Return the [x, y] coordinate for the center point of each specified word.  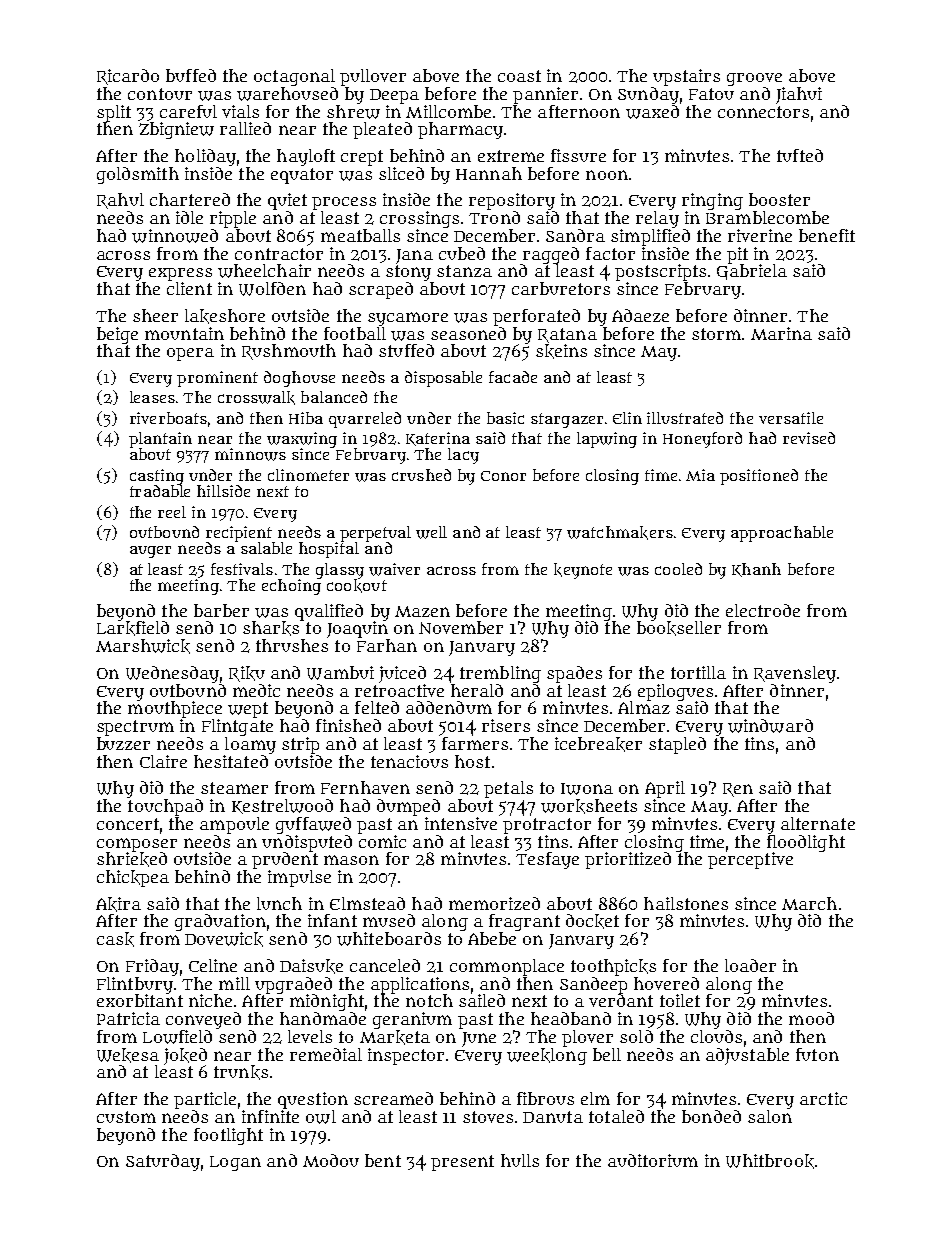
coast [519, 76]
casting [157, 477]
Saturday [163, 1162]
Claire [163, 761]
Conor [503, 476]
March [809, 903]
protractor [547, 826]
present [462, 1163]
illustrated [685, 418]
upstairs [686, 77]
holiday [205, 157]
